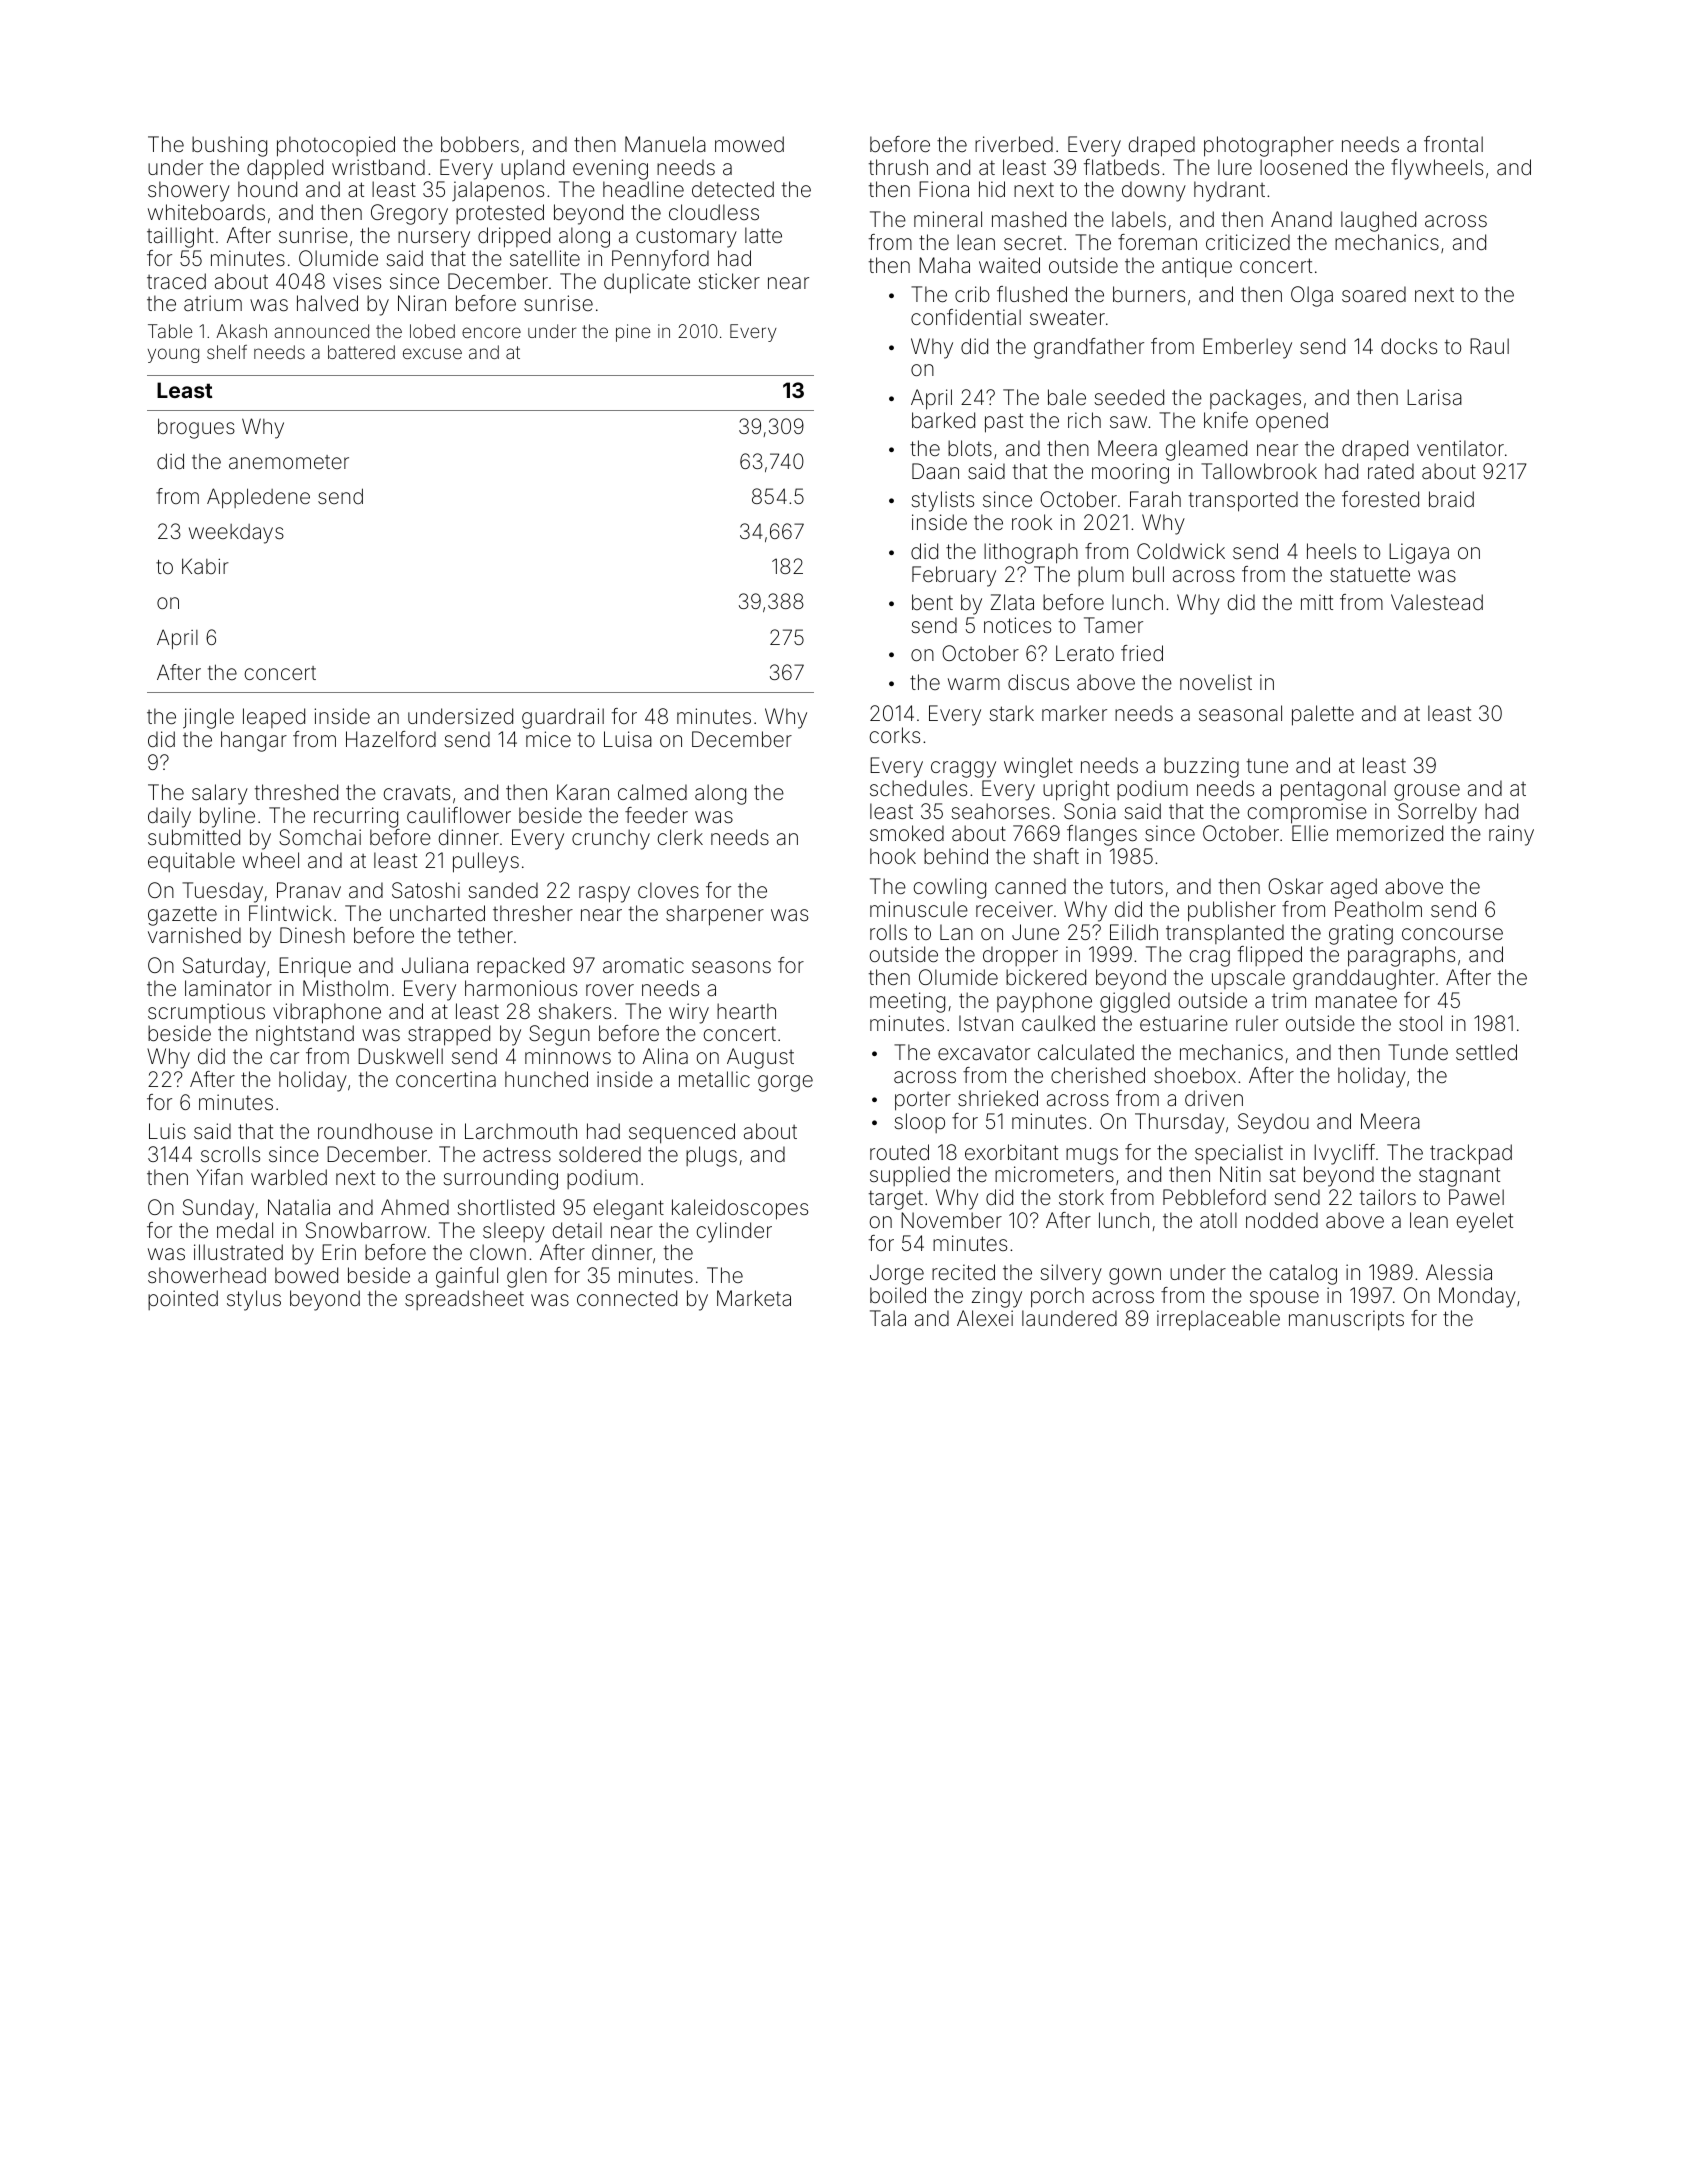 This image has height=2178, width=1683. I want to click on grating, so click(1361, 934).
